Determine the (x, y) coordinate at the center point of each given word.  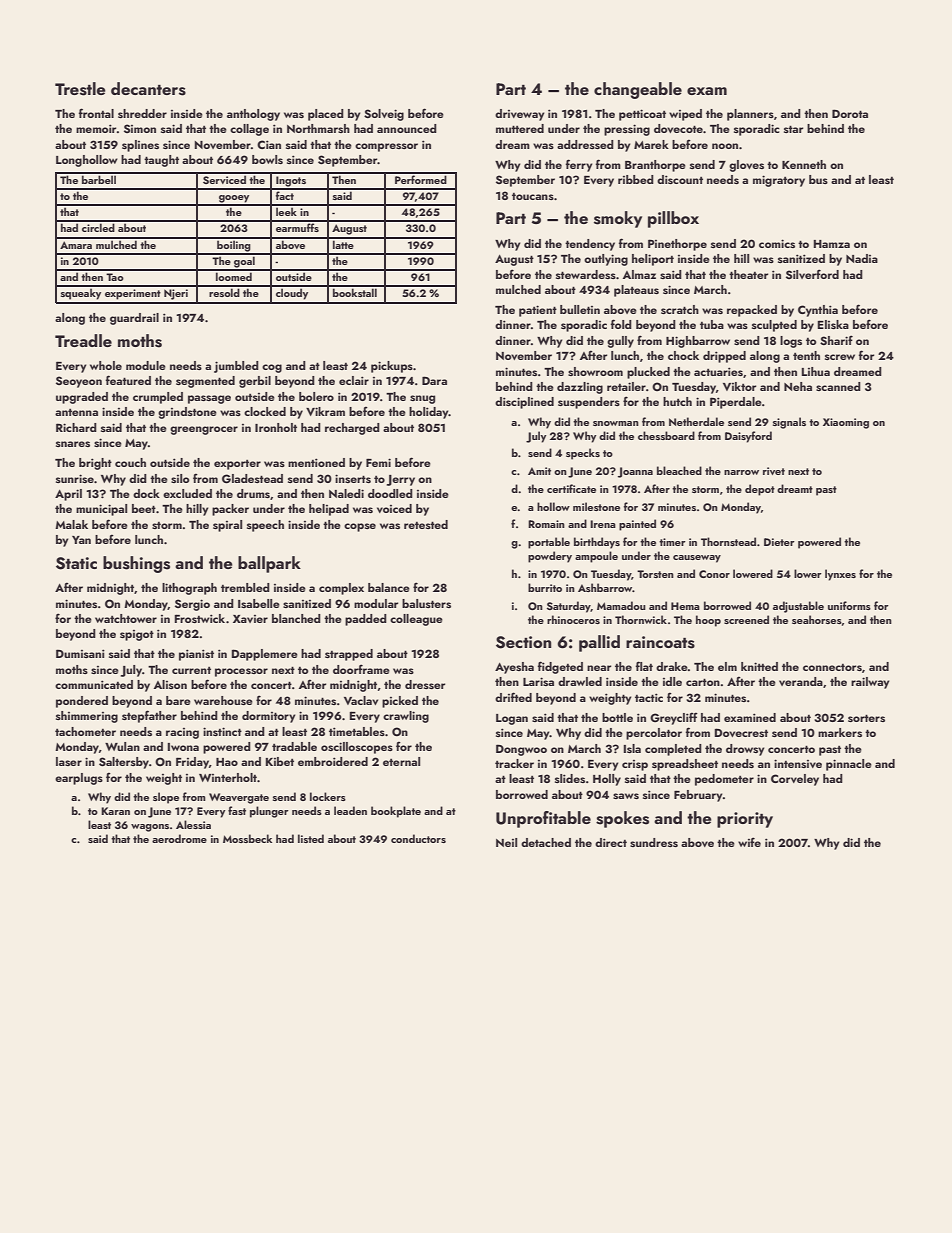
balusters (426, 603)
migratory (779, 181)
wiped (685, 115)
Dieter (779, 542)
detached (546, 842)
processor (241, 672)
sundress (654, 842)
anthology (253, 115)
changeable (638, 90)
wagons (150, 828)
